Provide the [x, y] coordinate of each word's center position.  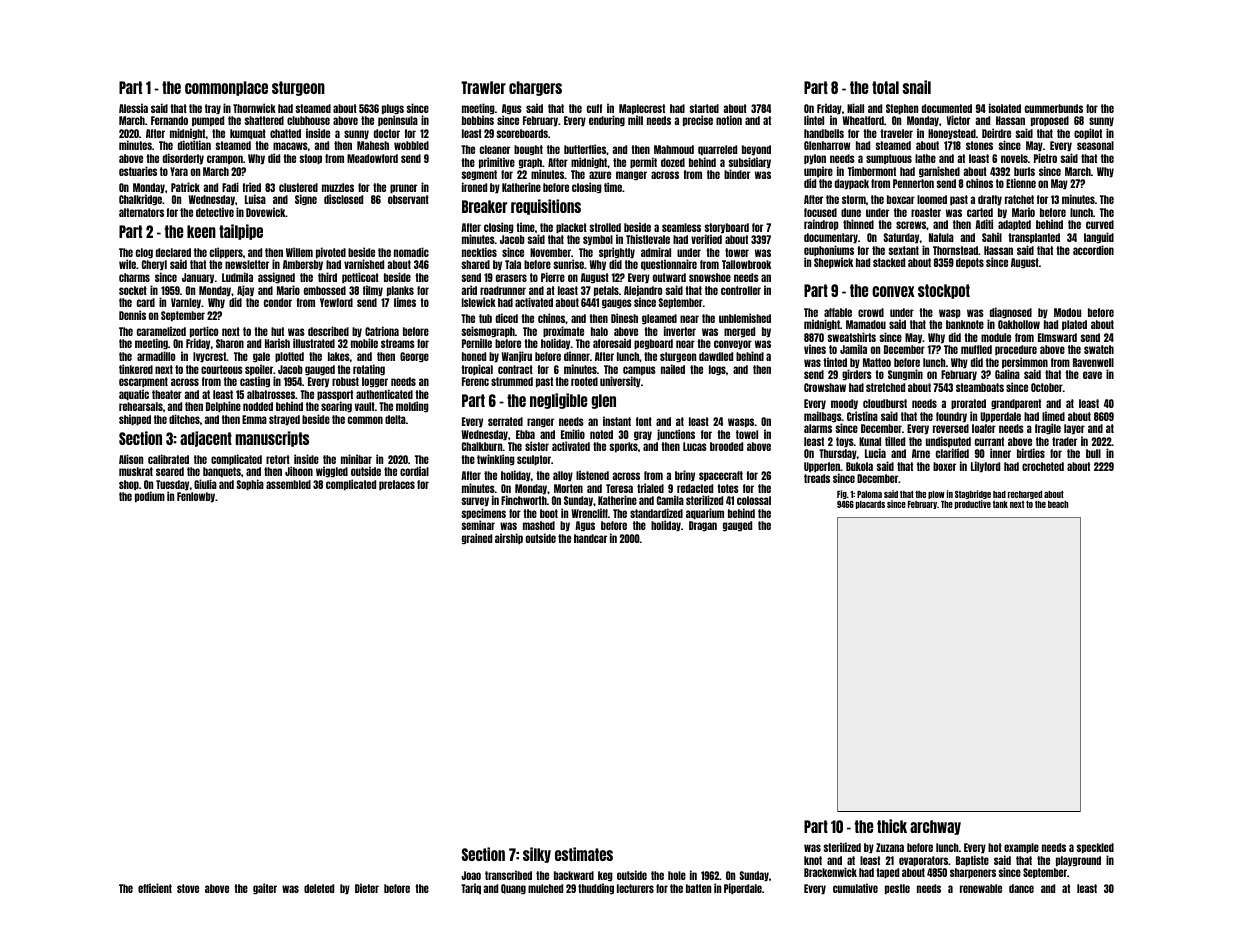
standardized [656, 513]
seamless [681, 227]
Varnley [186, 303]
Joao [471, 875]
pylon [815, 159]
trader [1064, 441]
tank [1000, 504]
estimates [584, 854]
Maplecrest [642, 110]
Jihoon [299, 471]
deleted [319, 888]
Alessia [133, 108]
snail [917, 87]
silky [537, 855]
